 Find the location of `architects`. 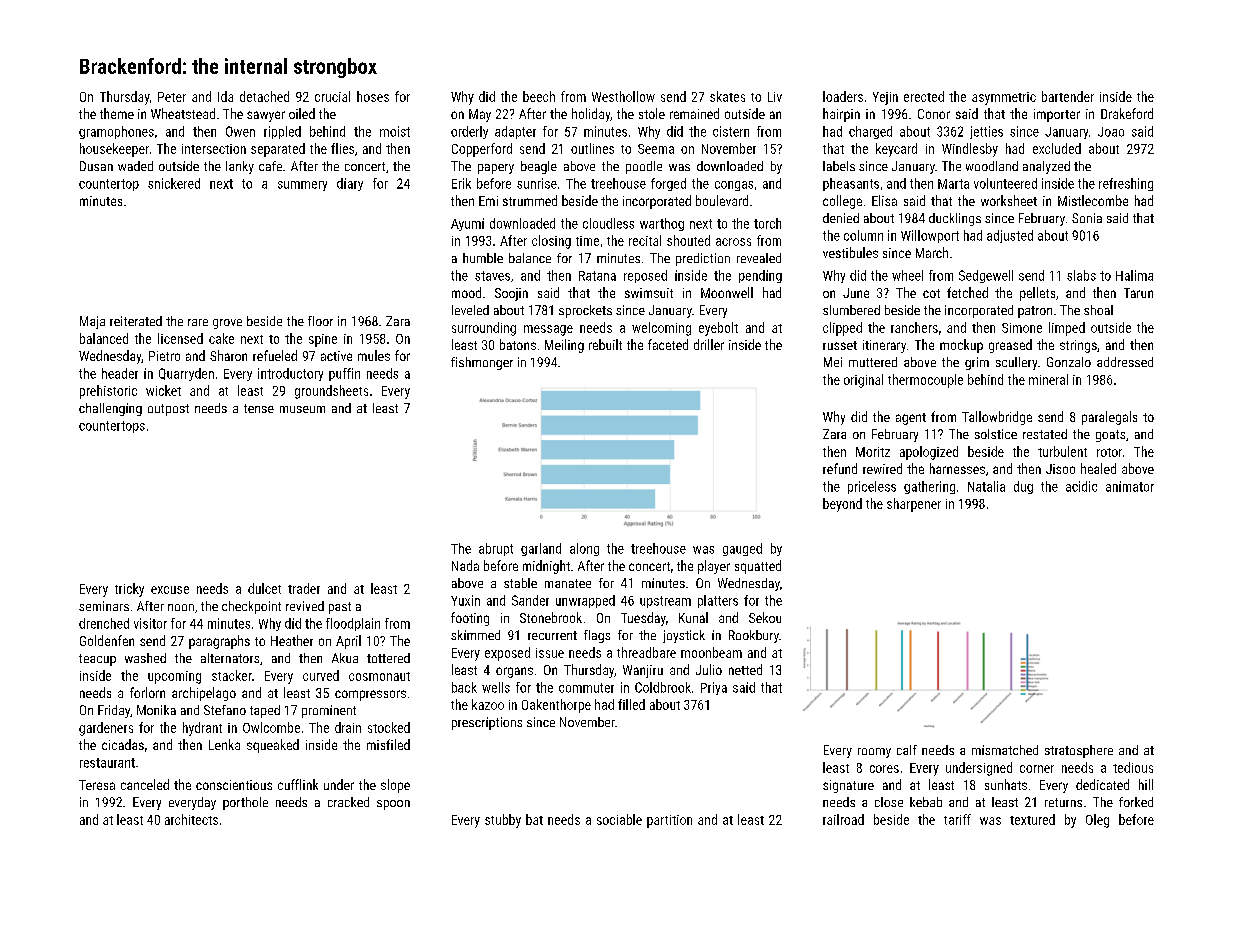

architects is located at coordinates (191, 819).
